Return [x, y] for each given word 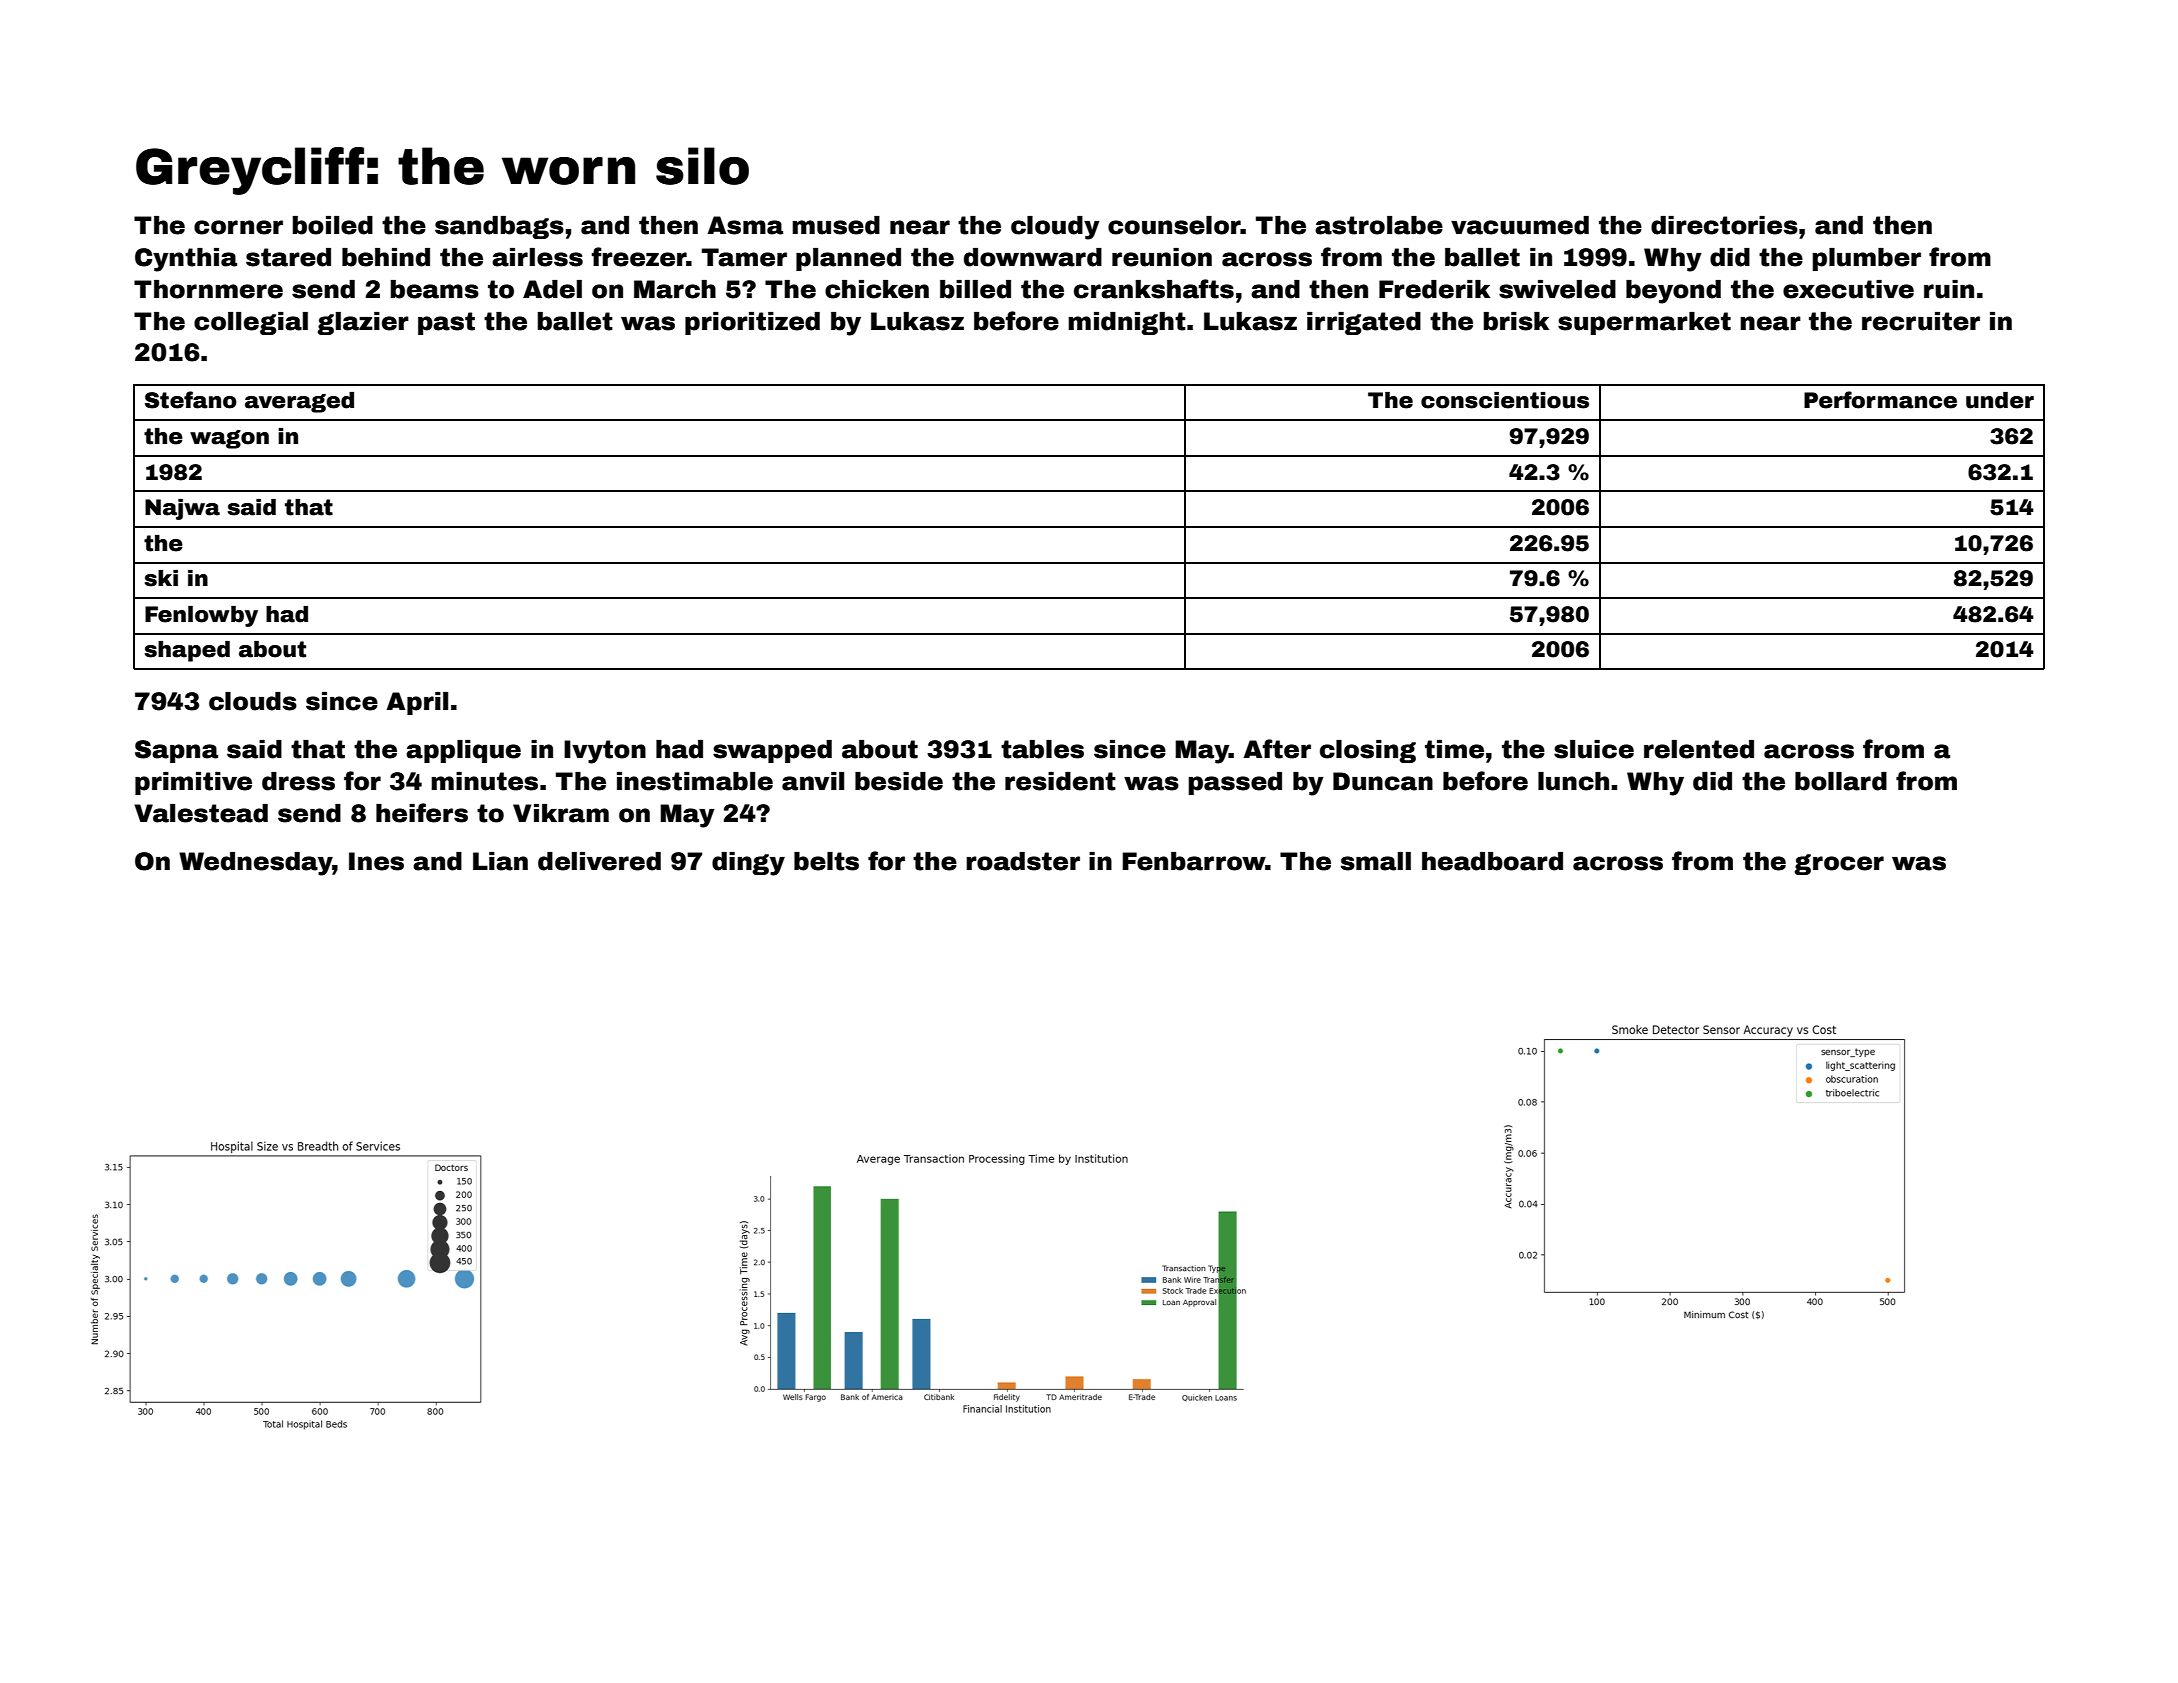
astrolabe [1379, 225]
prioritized [752, 323]
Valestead [201, 813]
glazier [363, 323]
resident [1060, 781]
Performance [1880, 400]
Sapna [176, 751]
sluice [1594, 749]
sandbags [499, 227]
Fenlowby [201, 616]
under [2000, 400]
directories [1724, 225]
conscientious [1505, 400]
